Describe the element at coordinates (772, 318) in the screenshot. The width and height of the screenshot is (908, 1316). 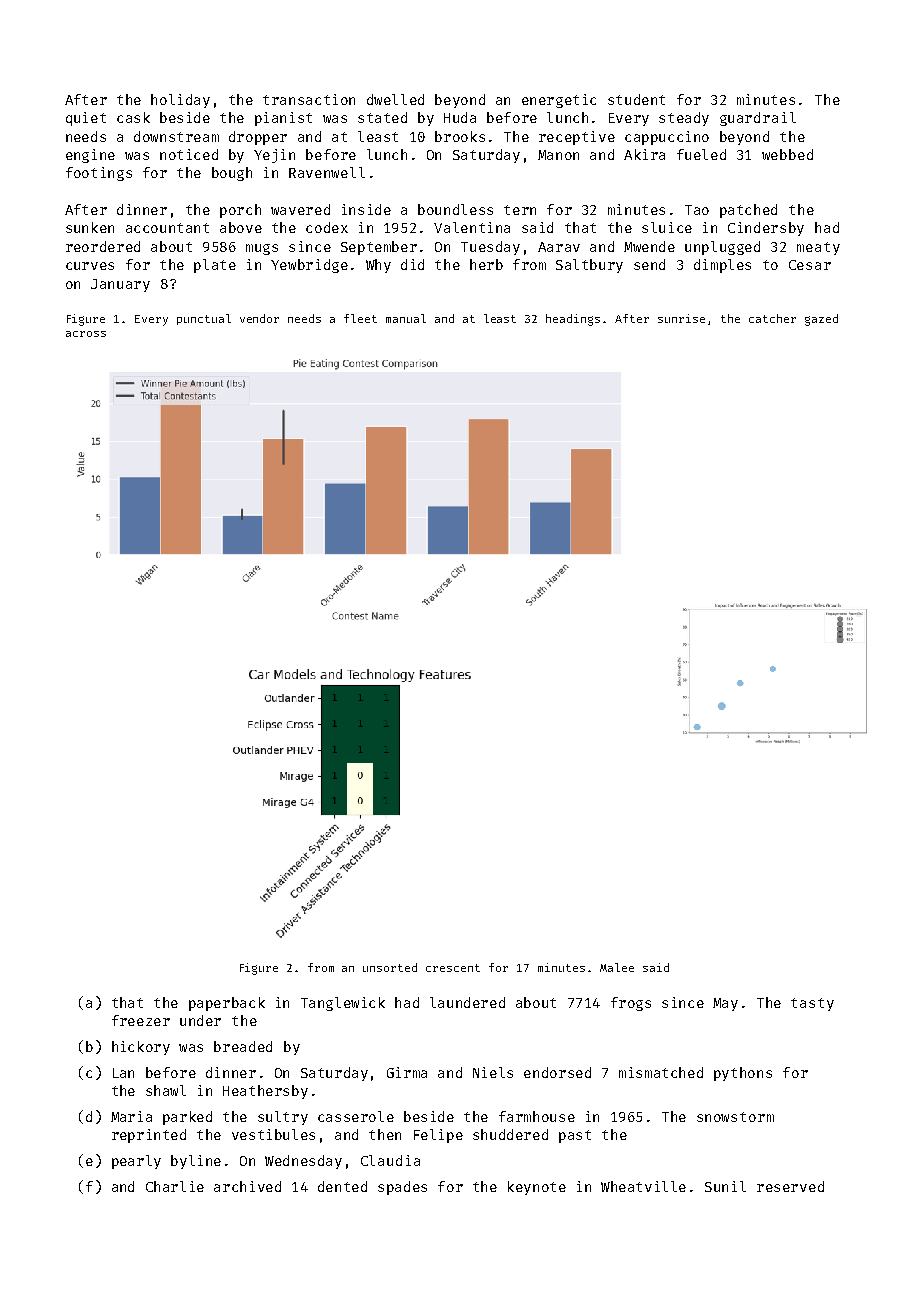
I see `catcher` at that location.
